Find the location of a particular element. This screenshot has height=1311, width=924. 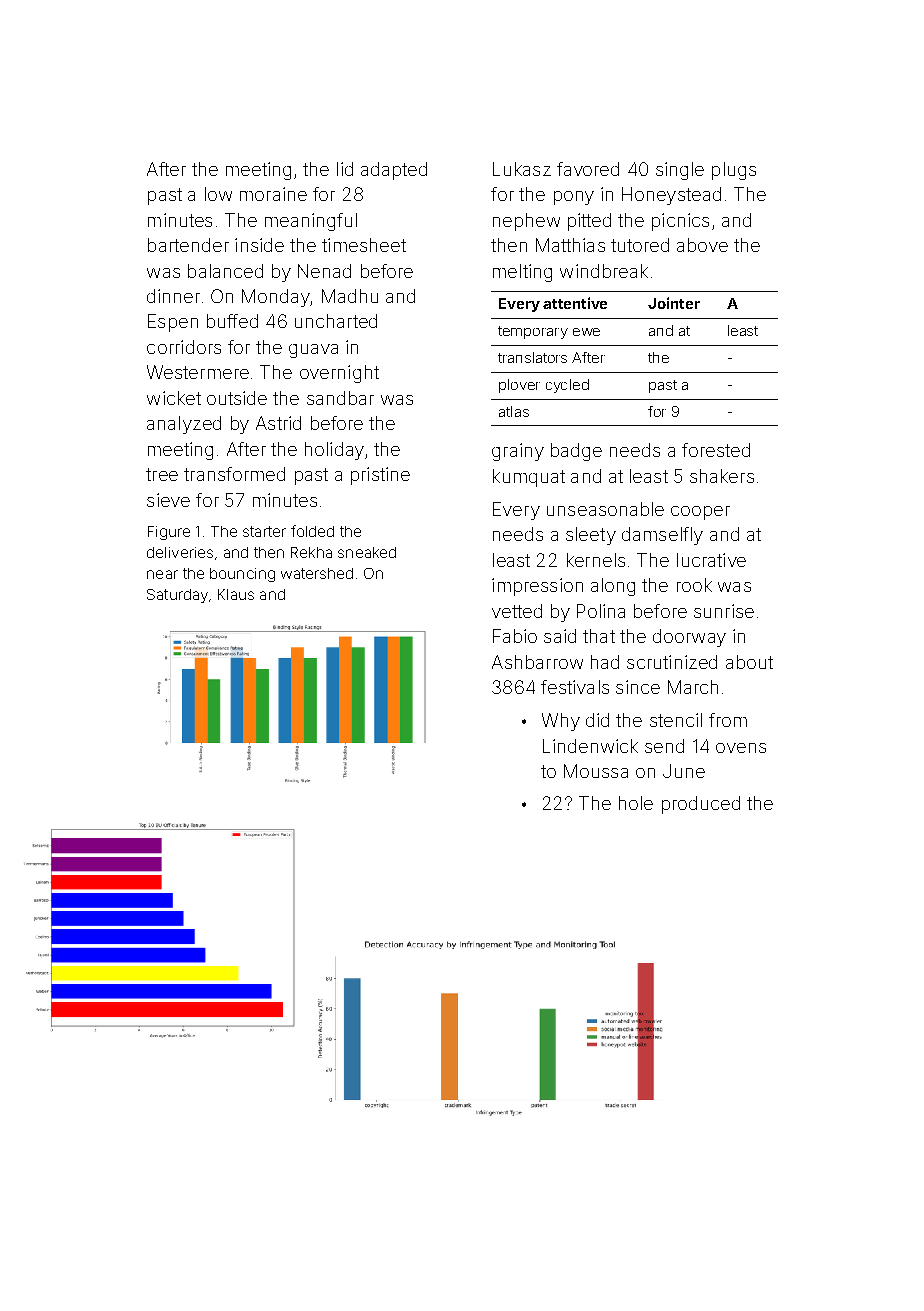

Lukasz is located at coordinates (522, 169).
